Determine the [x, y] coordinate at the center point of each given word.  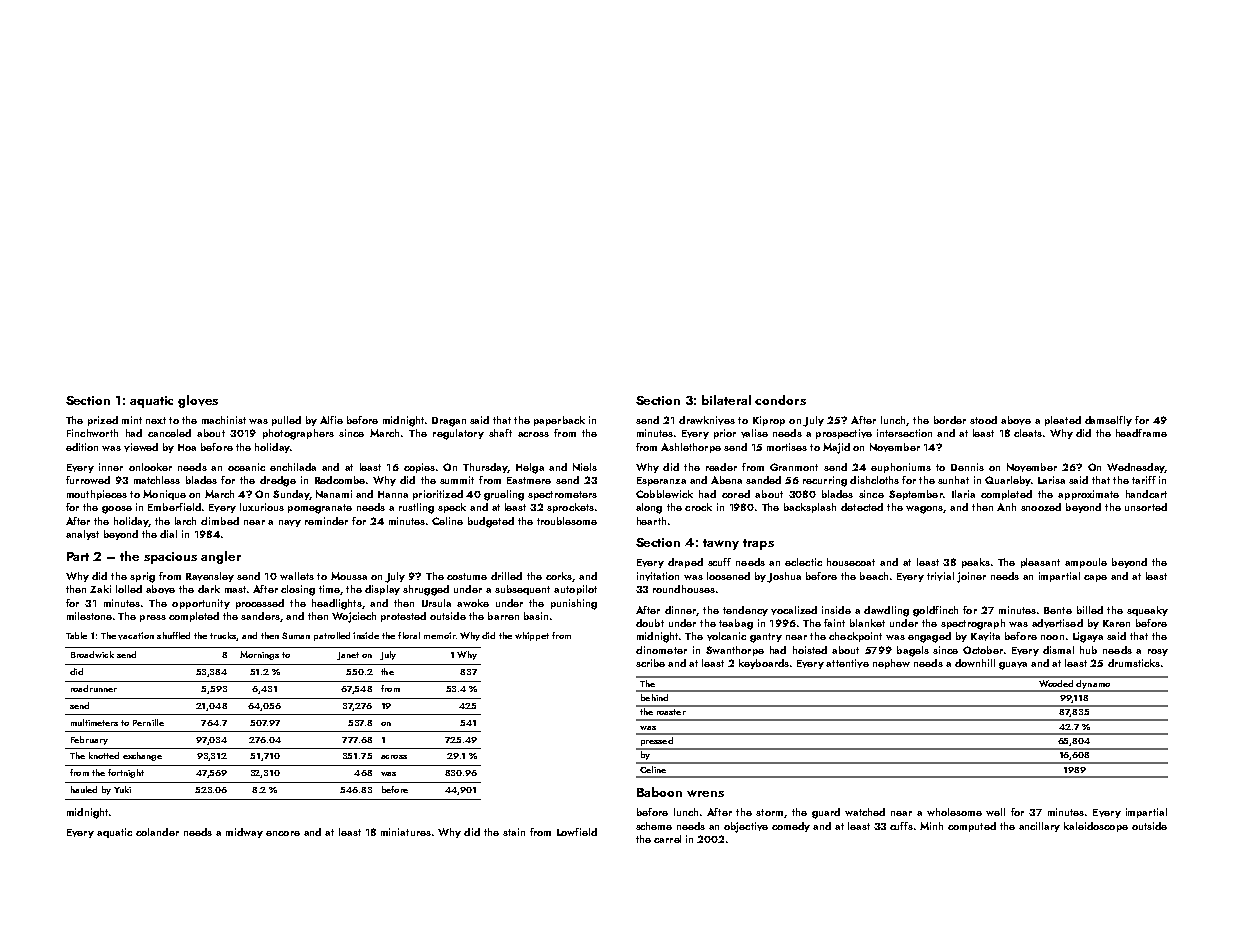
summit [457, 480]
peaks [976, 563]
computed [972, 827]
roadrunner [94, 688]
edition [82, 447]
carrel [667, 839]
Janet [348, 656]
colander [157, 832]
